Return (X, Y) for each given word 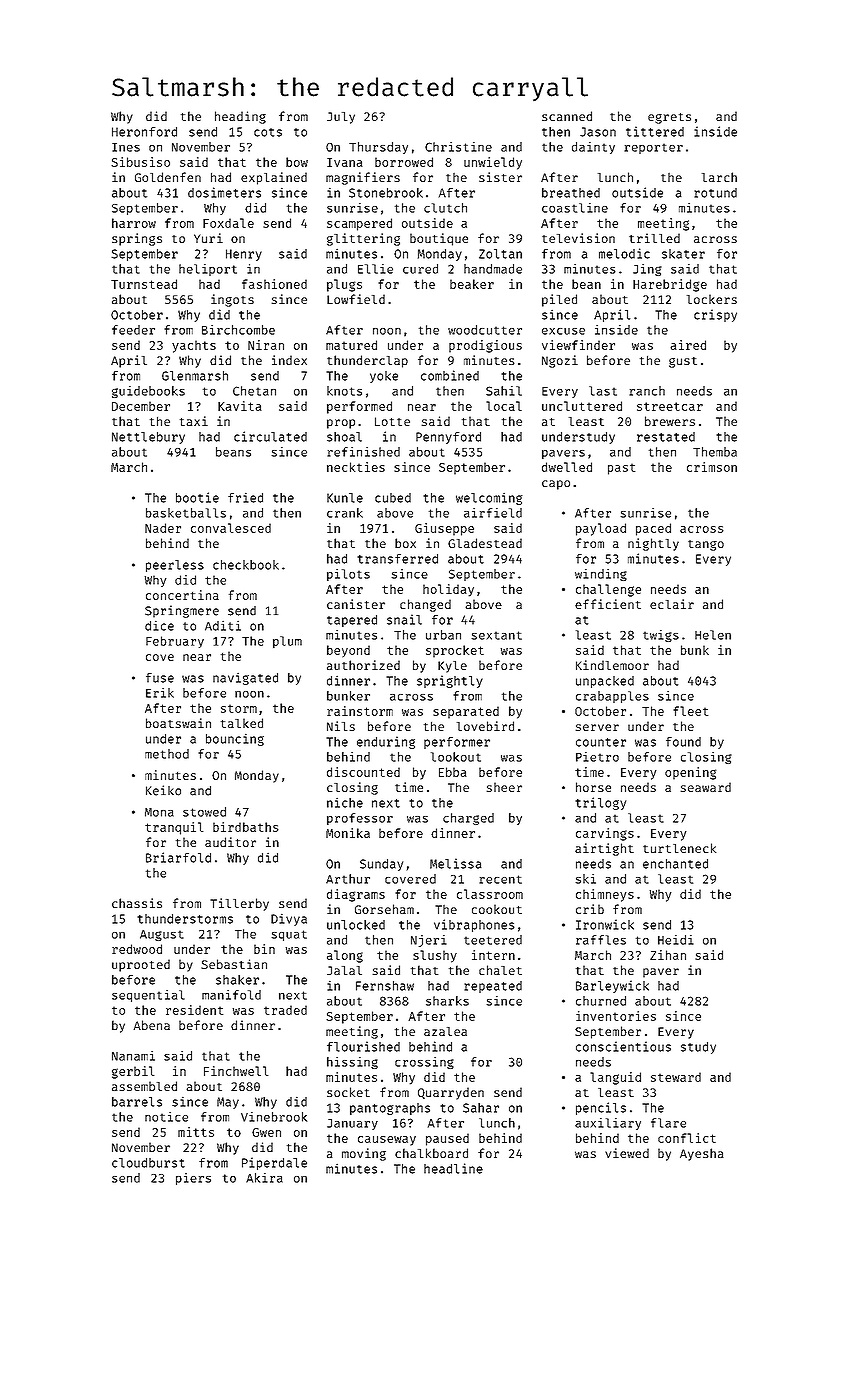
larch (719, 177)
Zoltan (500, 254)
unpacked (605, 682)
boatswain (178, 723)
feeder (133, 330)
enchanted (675, 864)
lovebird (485, 726)
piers (193, 1179)
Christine (458, 147)
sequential (148, 996)
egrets (669, 118)
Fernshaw (385, 986)
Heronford (144, 132)
